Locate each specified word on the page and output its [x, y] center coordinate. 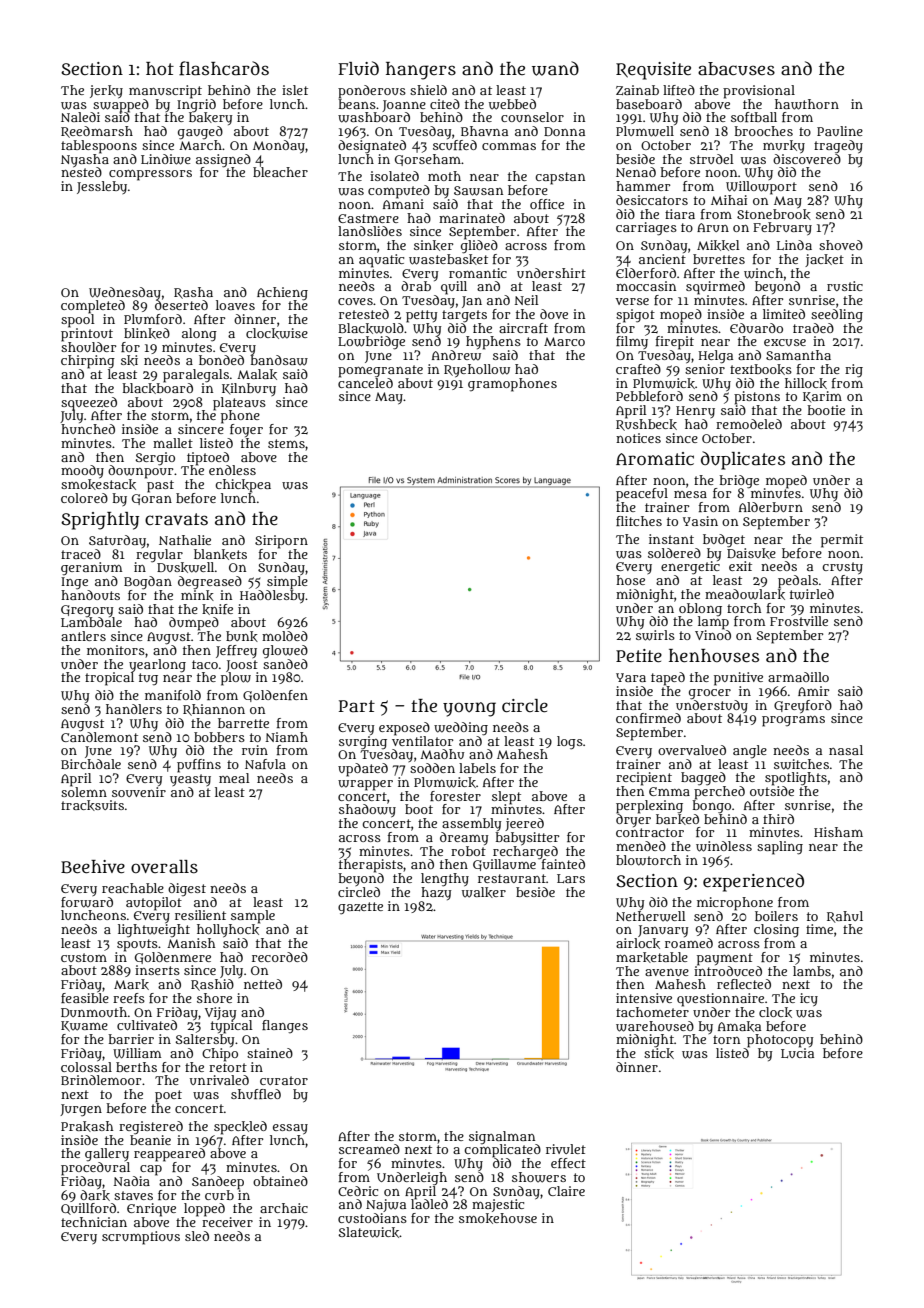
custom [84, 957]
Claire [566, 1191]
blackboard [157, 388]
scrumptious [141, 1238]
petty [421, 316]
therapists [371, 866]
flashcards [224, 68]
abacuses [736, 69]
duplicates [743, 460]
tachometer [652, 1012]
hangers [421, 71]
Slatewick [369, 1232]
